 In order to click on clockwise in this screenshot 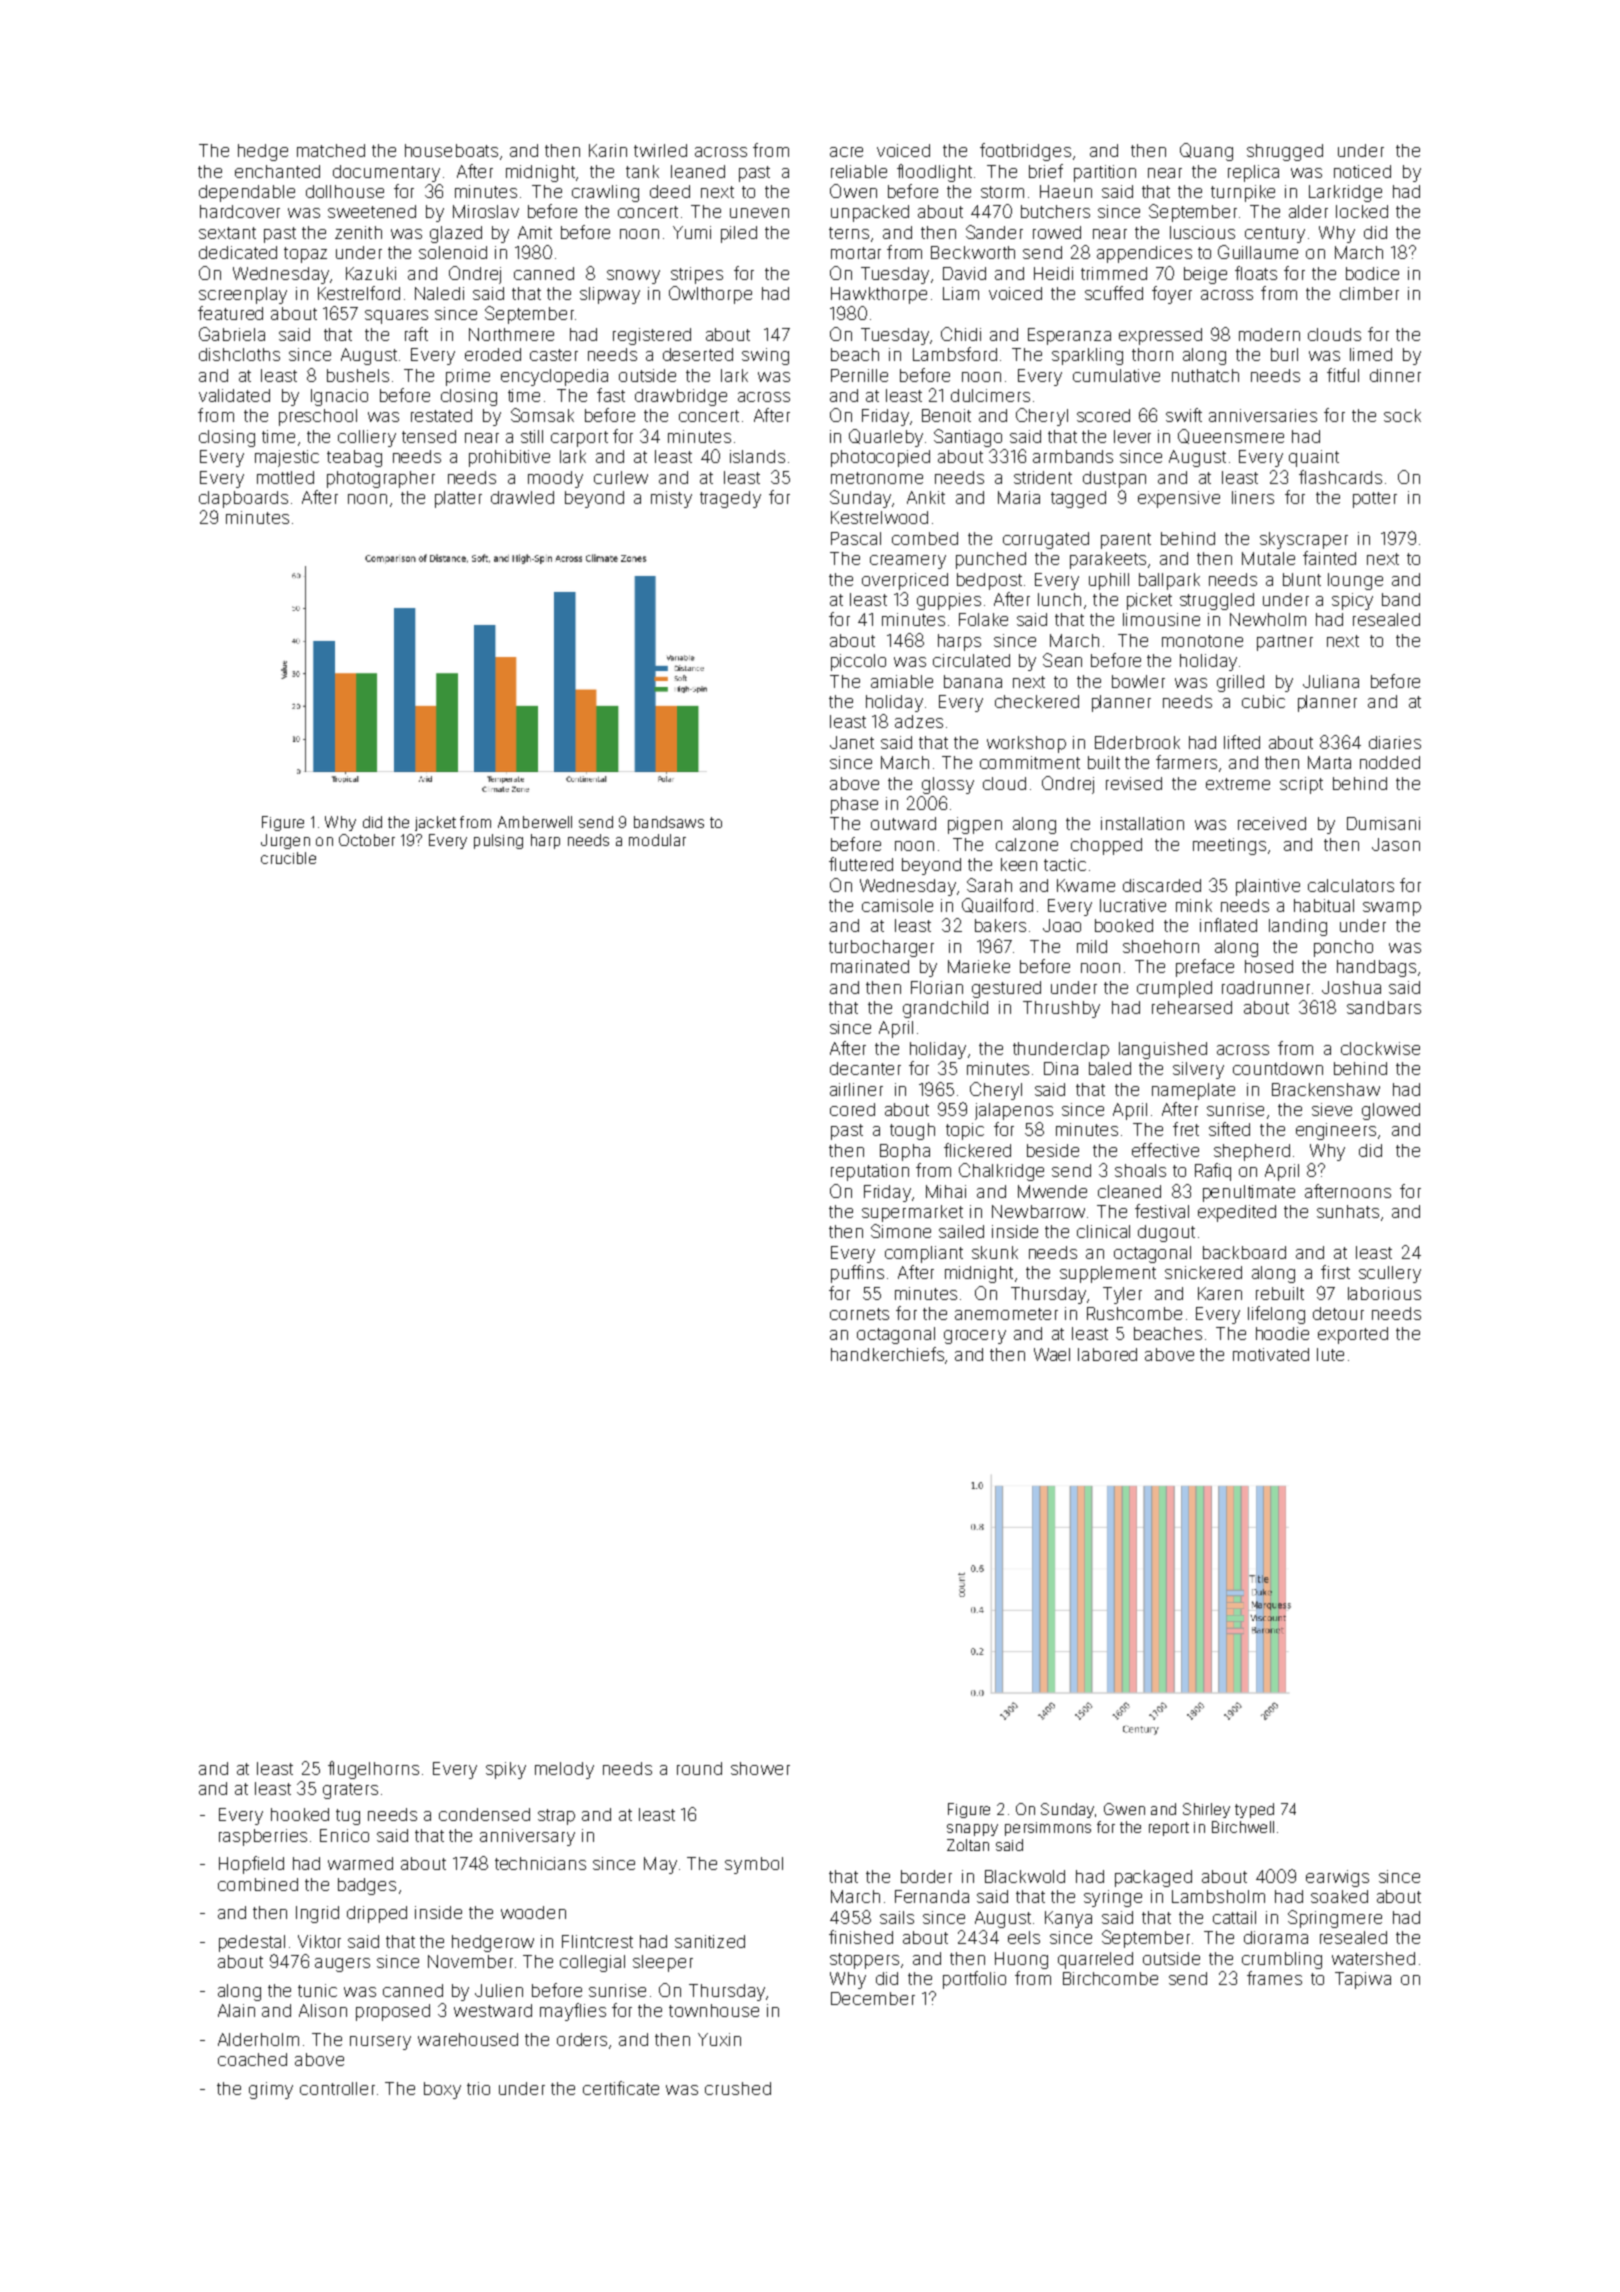, I will do `click(1380, 1048)`.
